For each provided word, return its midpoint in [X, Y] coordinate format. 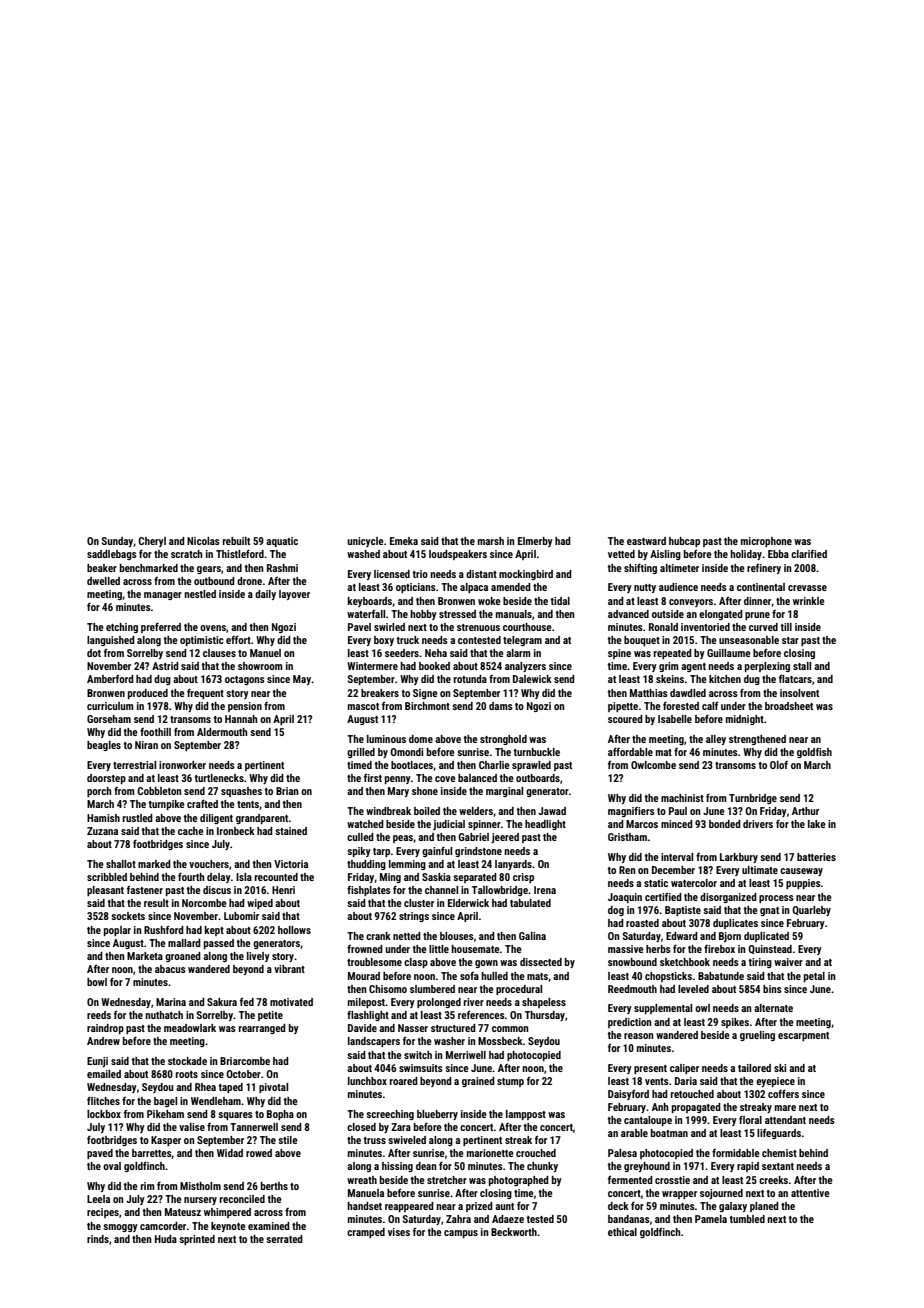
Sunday [117, 542]
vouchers [209, 864]
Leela [98, 1199]
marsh [491, 541]
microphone [766, 542]
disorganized [728, 898]
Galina [532, 936]
